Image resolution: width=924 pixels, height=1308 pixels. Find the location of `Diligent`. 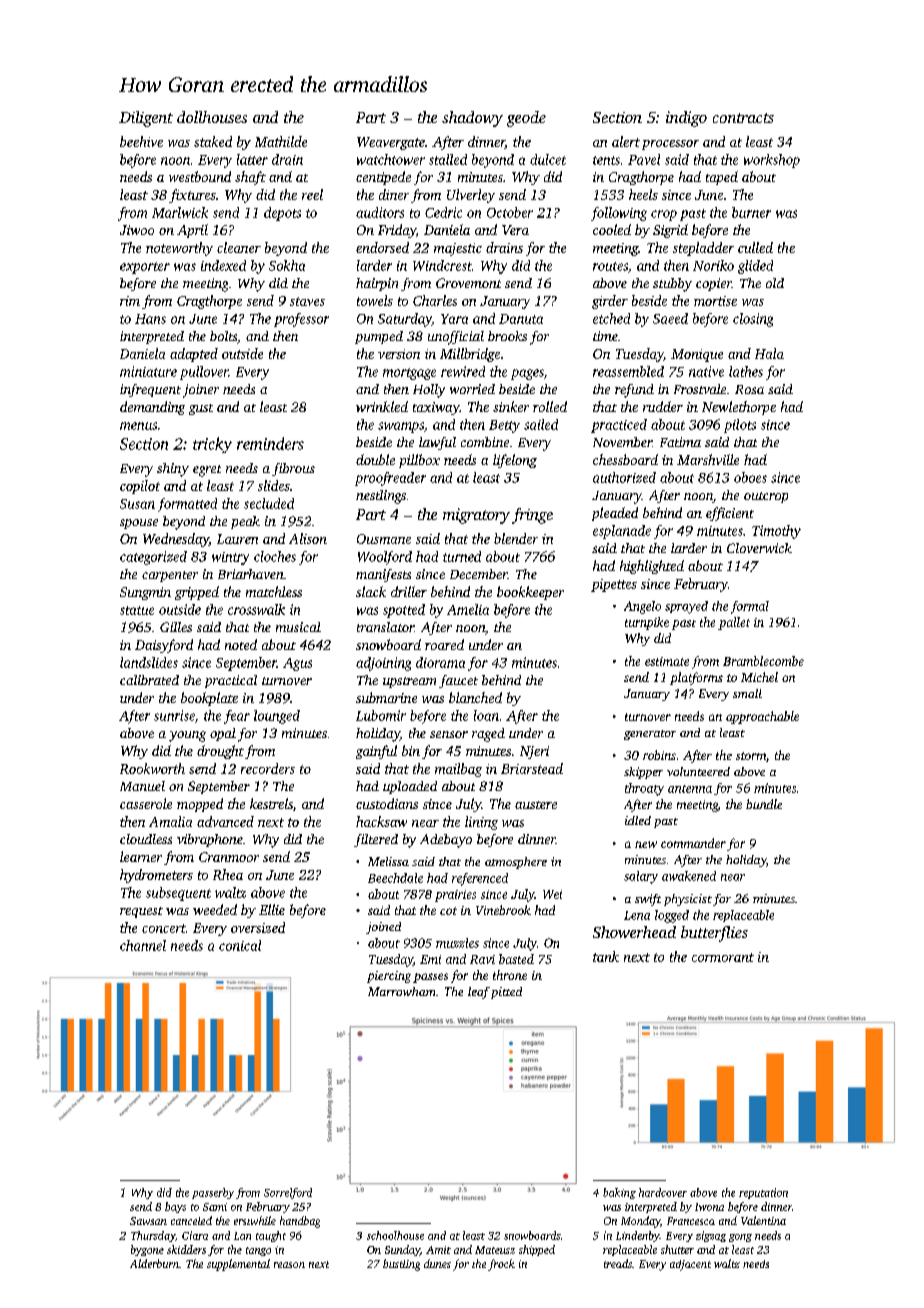

Diligent is located at coordinates (146, 119).
